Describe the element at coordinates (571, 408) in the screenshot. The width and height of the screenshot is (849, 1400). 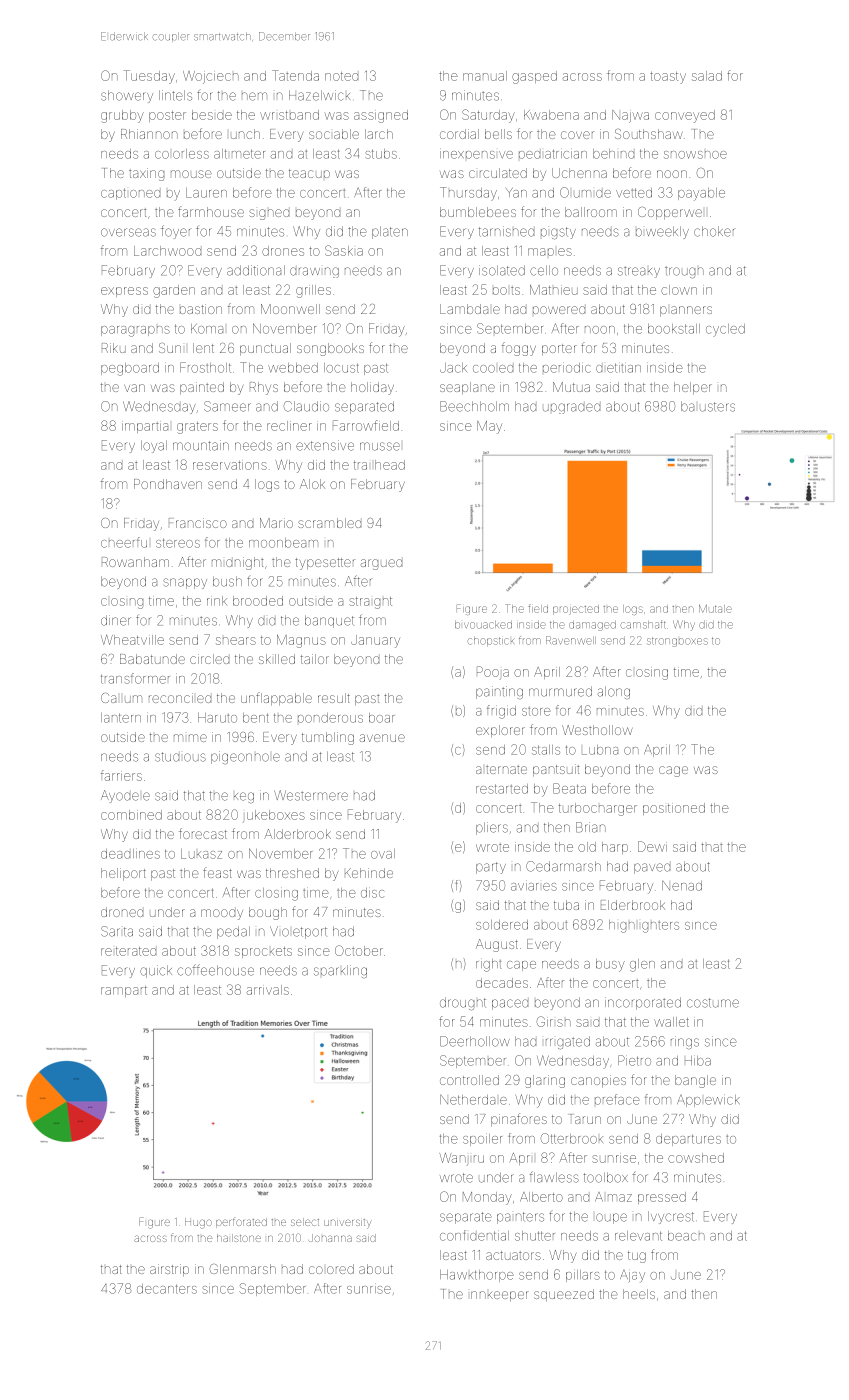
I see `upgraded` at that location.
